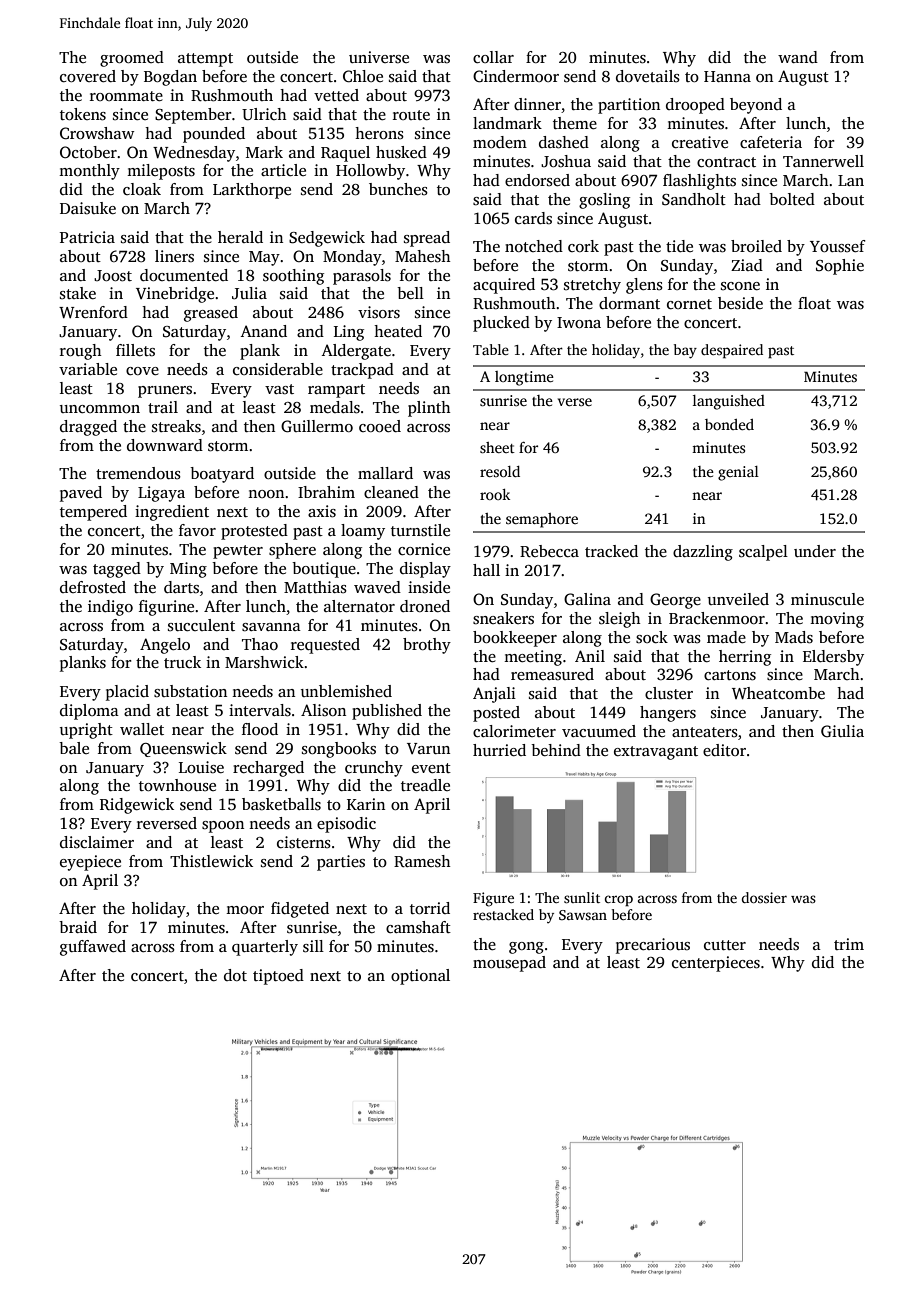 This screenshot has height=1308, width=924. Describe the element at coordinates (493, 57) in the screenshot. I see `collar` at that location.
